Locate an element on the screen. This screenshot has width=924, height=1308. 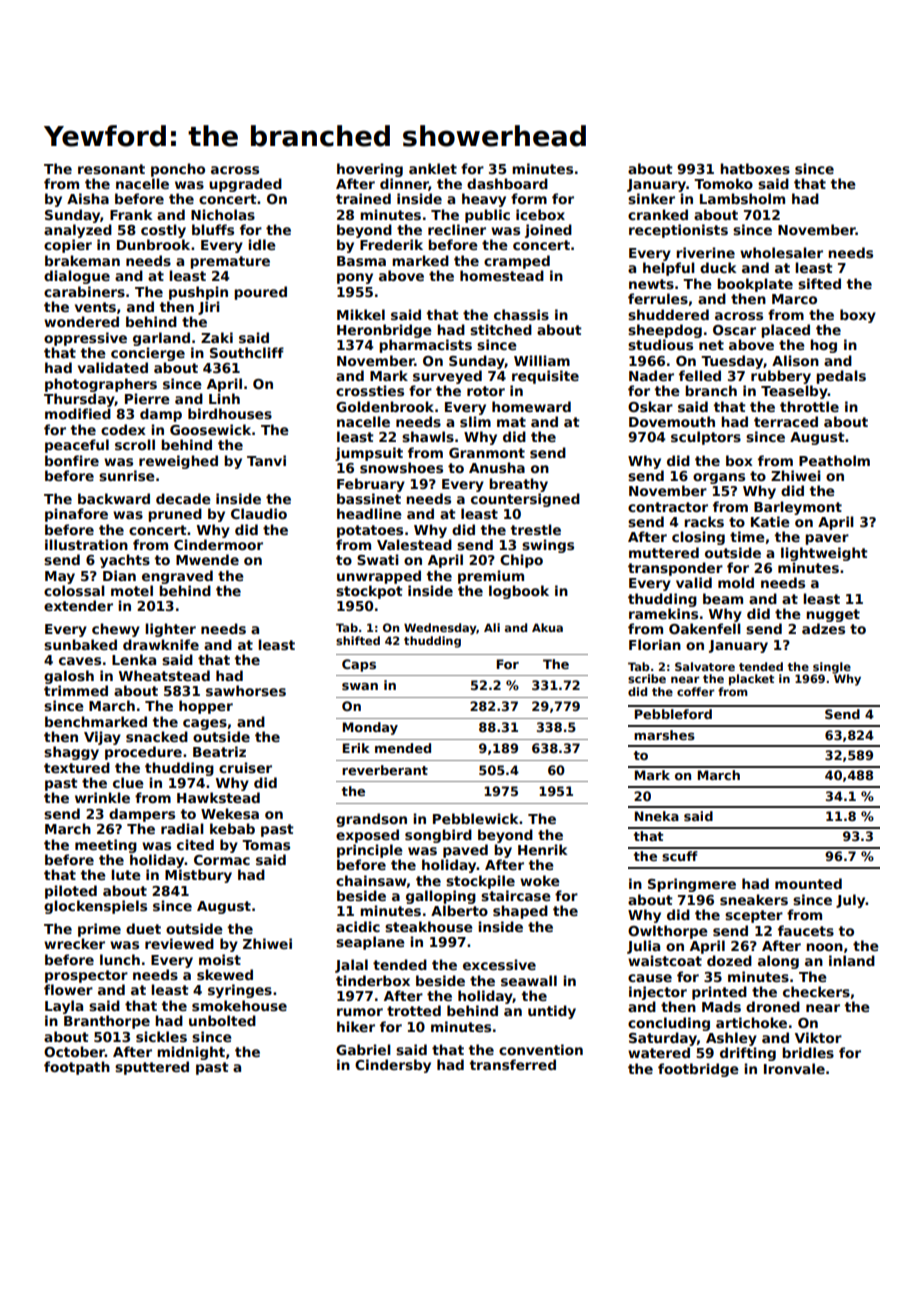
Wednesday is located at coordinates (440, 629).
